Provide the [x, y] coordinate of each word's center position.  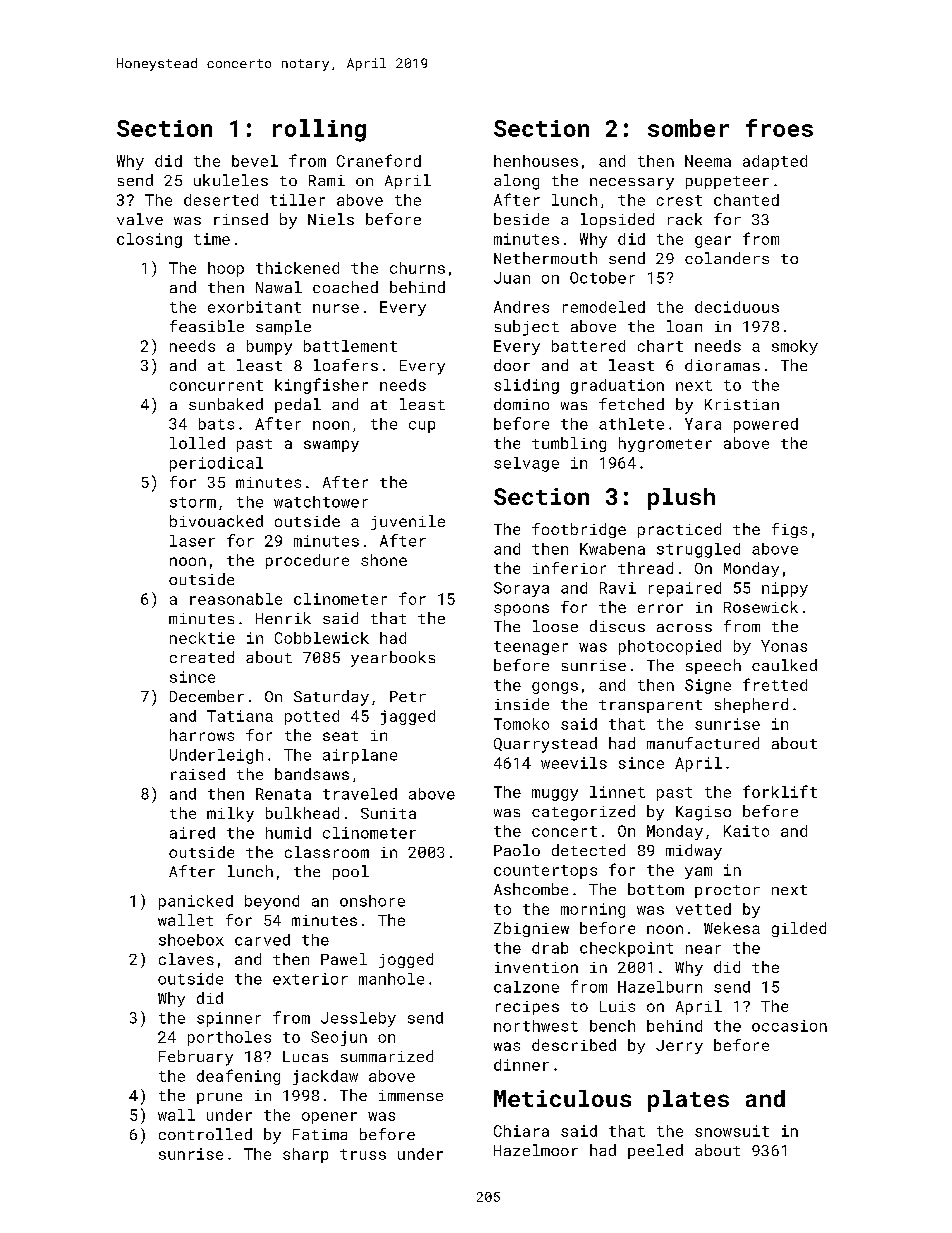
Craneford [379, 160]
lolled [197, 443]
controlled [205, 1134]
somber [688, 128]
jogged [406, 960]
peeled [655, 1151]
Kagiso [703, 813]
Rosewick [761, 607]
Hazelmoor [536, 1150]
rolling [319, 130]
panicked [196, 902]
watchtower [321, 502]
